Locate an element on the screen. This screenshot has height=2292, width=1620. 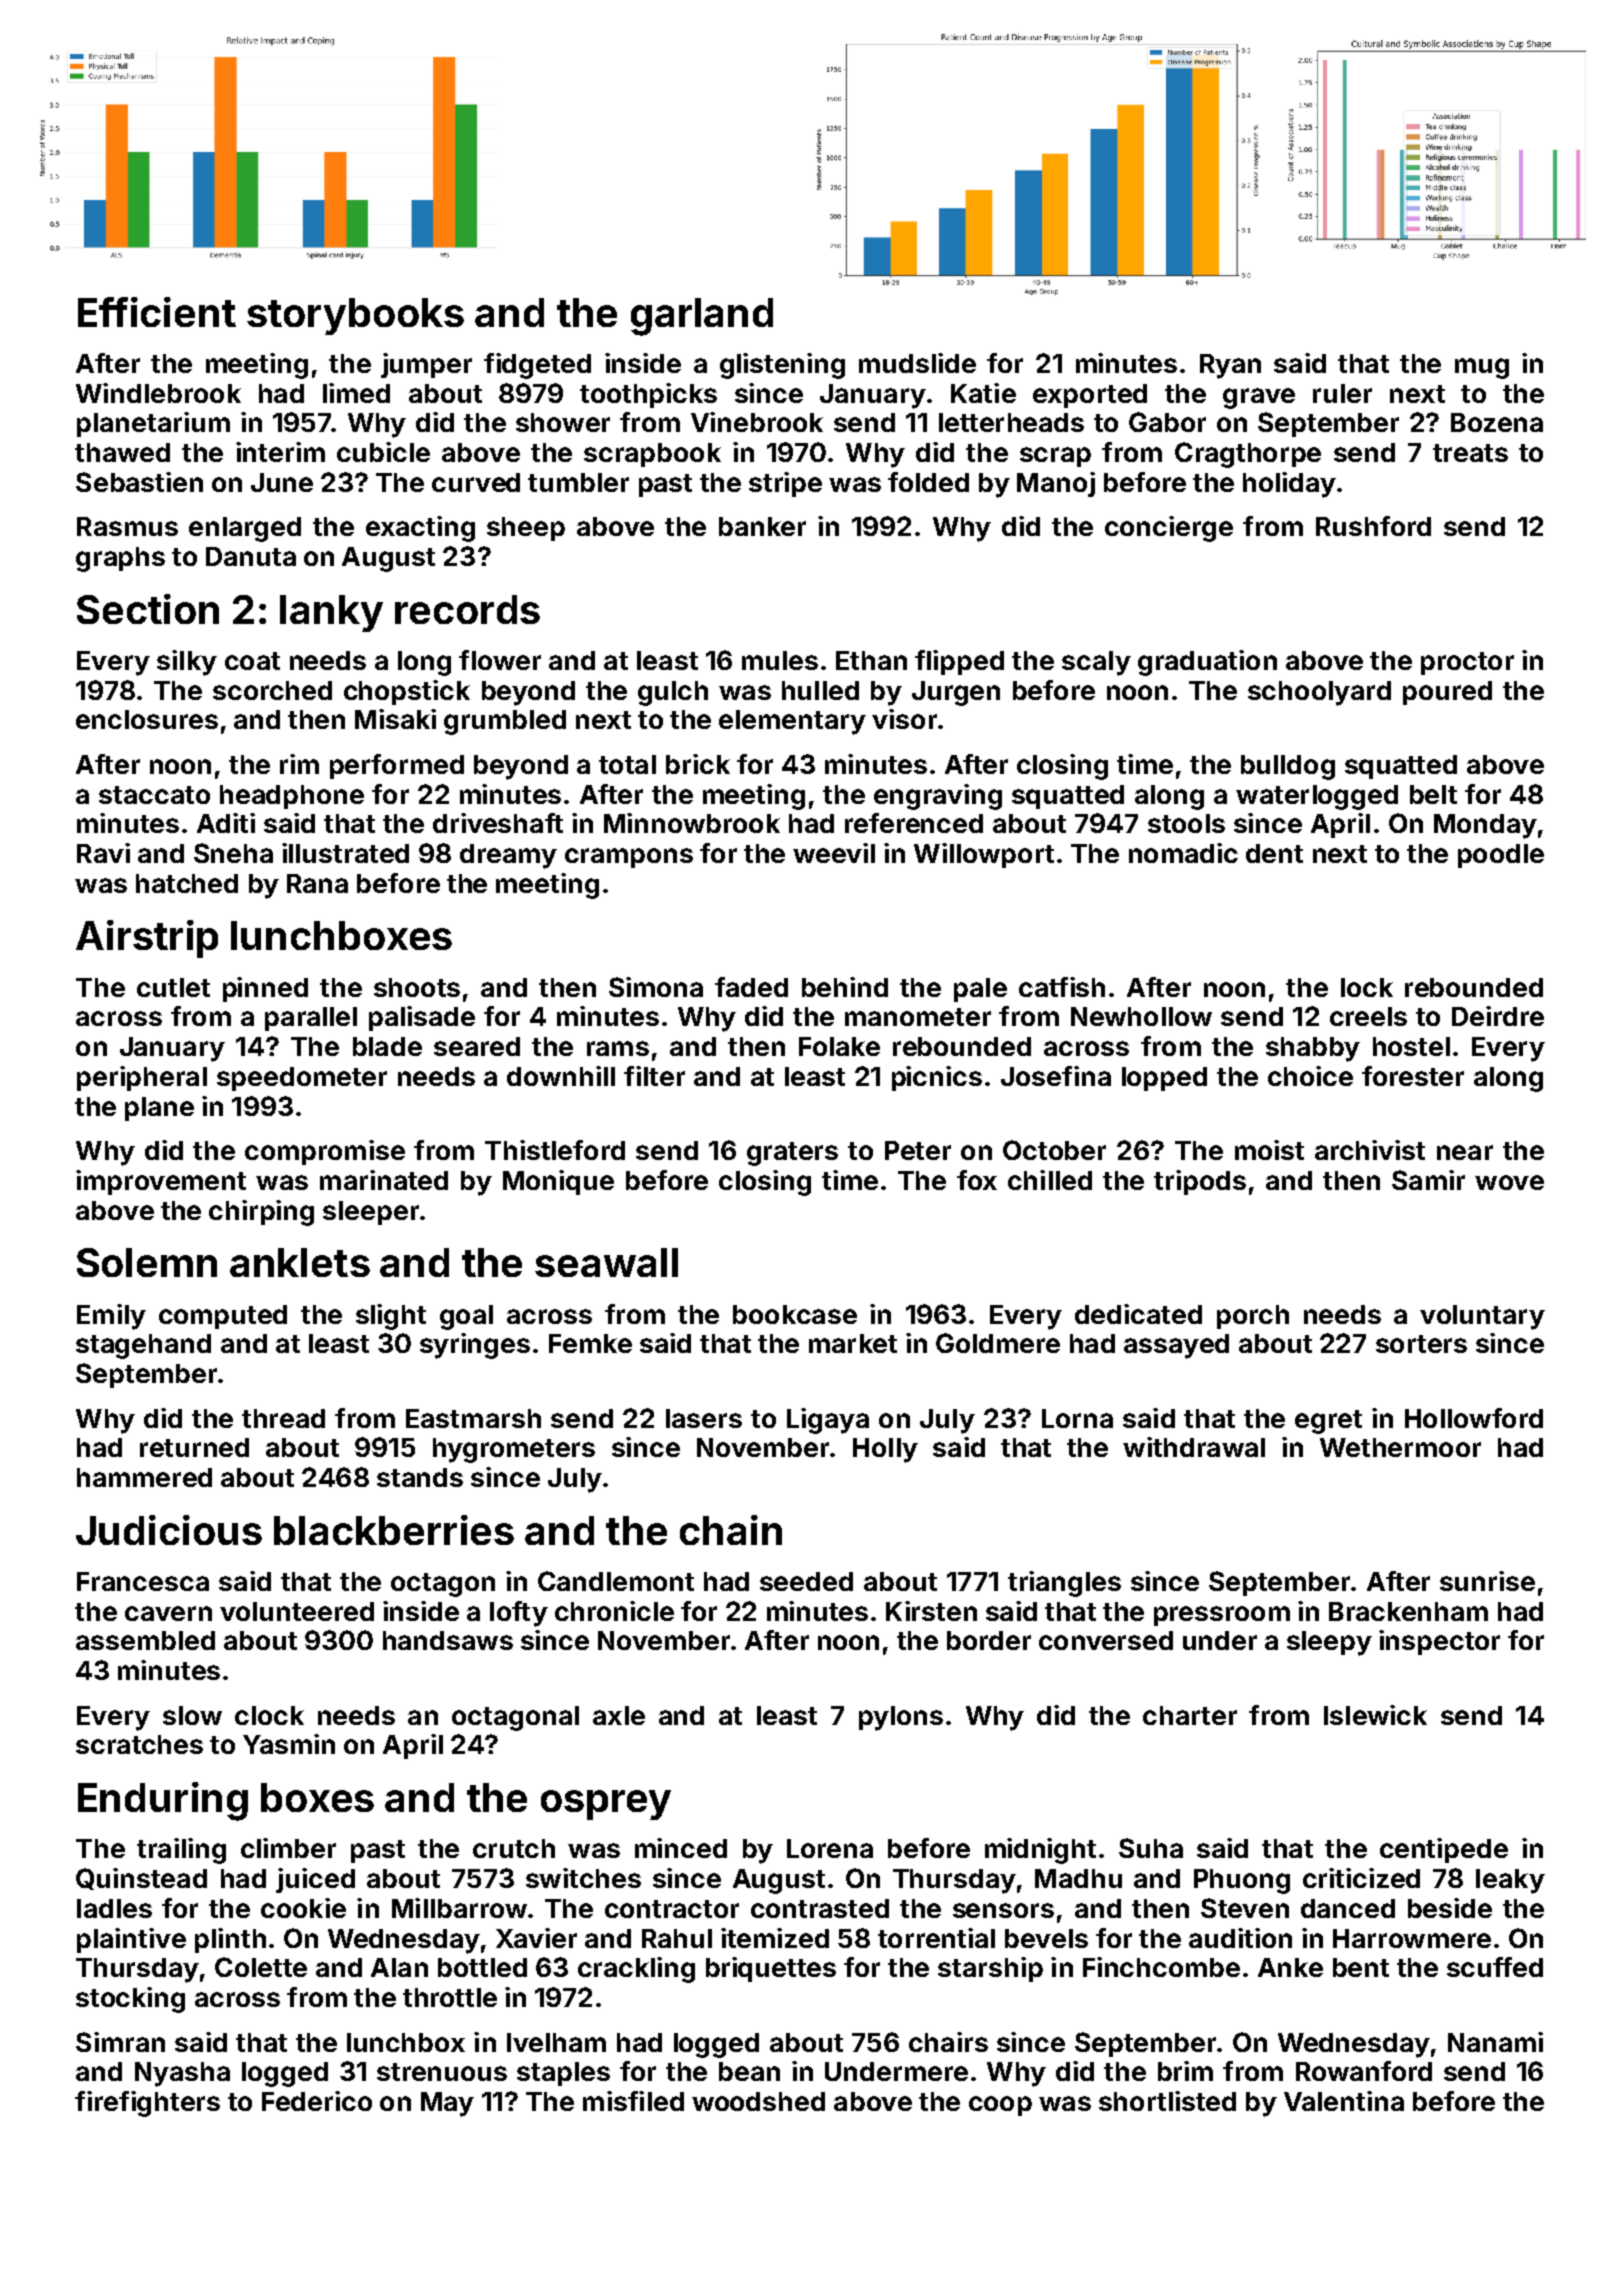
compromise is located at coordinates (325, 1152).
